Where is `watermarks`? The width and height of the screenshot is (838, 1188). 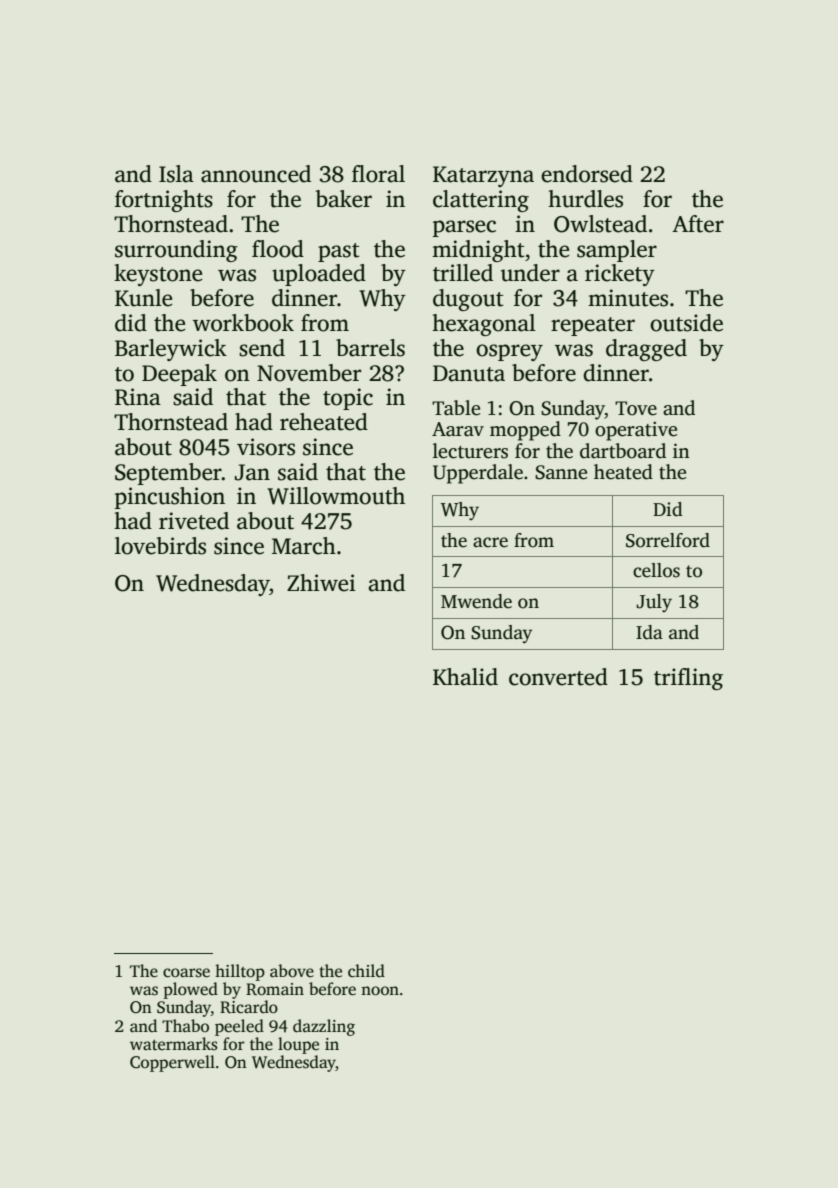
watermarks is located at coordinates (174, 1044).
